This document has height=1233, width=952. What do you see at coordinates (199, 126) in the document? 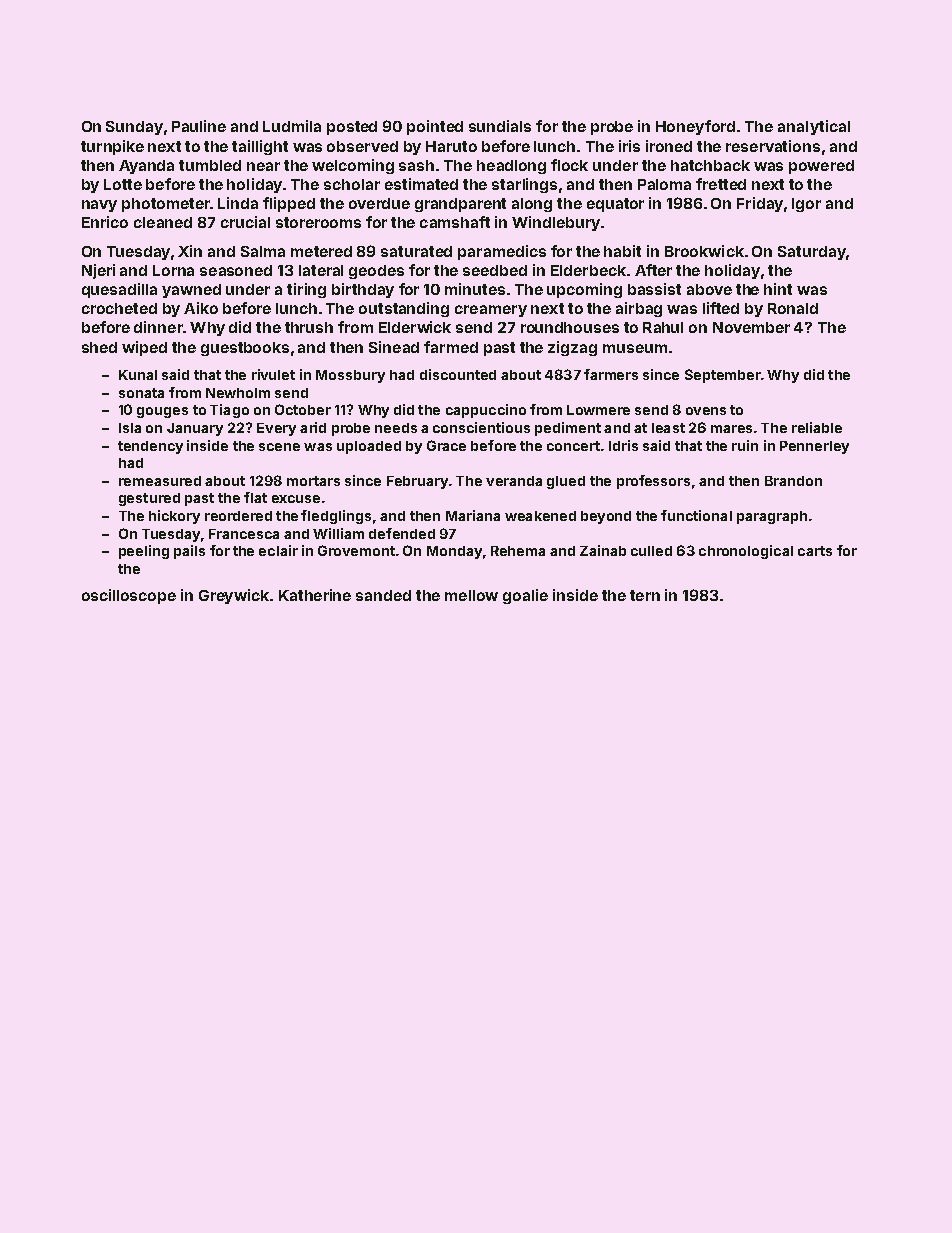
I see `Pauline` at bounding box center [199, 126].
